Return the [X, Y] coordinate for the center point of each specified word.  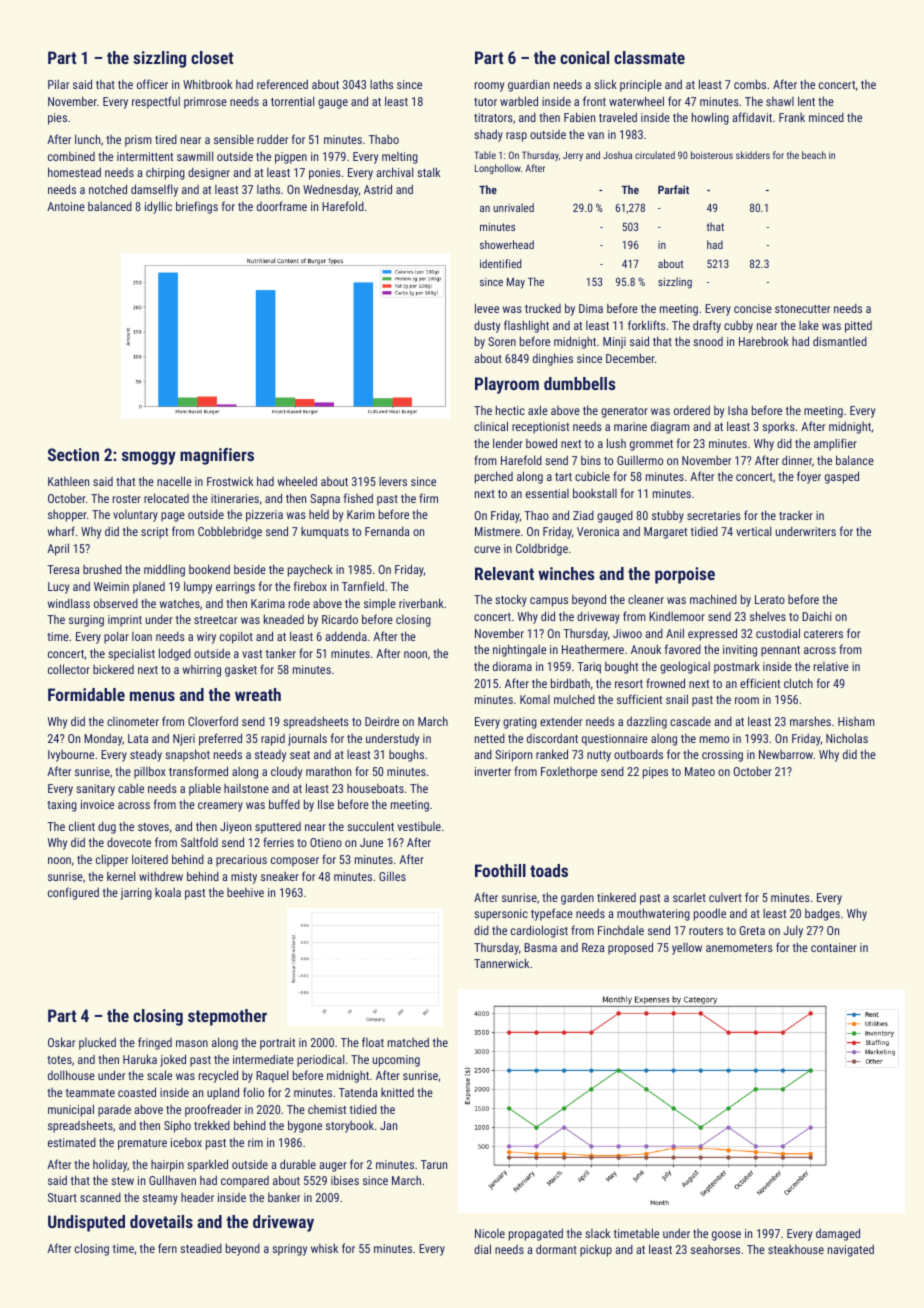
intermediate [263, 1059]
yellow [687, 949]
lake [809, 325]
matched [408, 1042]
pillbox [150, 772]
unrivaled [513, 207]
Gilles [392, 876]
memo [714, 739]
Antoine [66, 206]
